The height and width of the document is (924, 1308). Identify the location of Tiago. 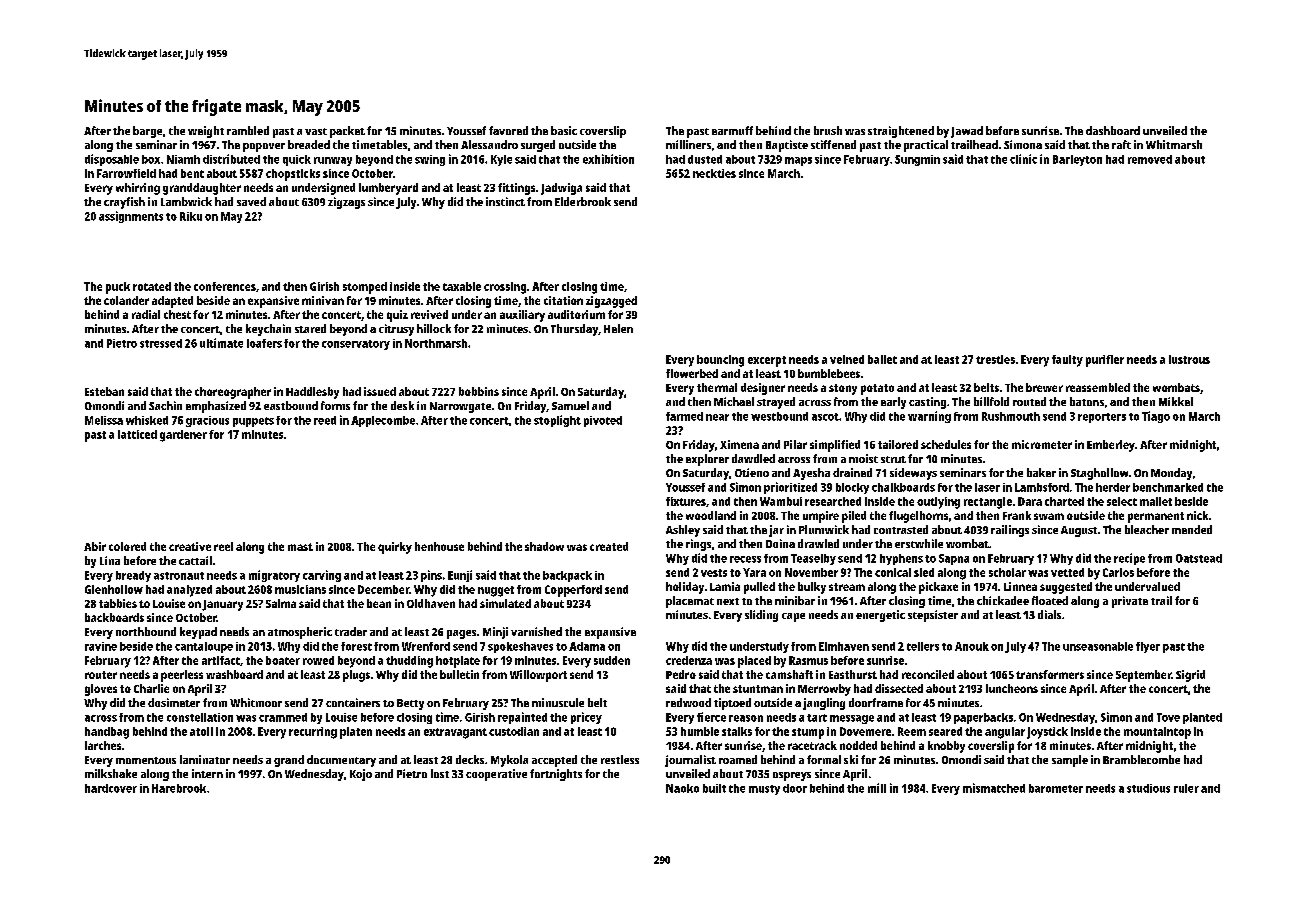
(1156, 417).
